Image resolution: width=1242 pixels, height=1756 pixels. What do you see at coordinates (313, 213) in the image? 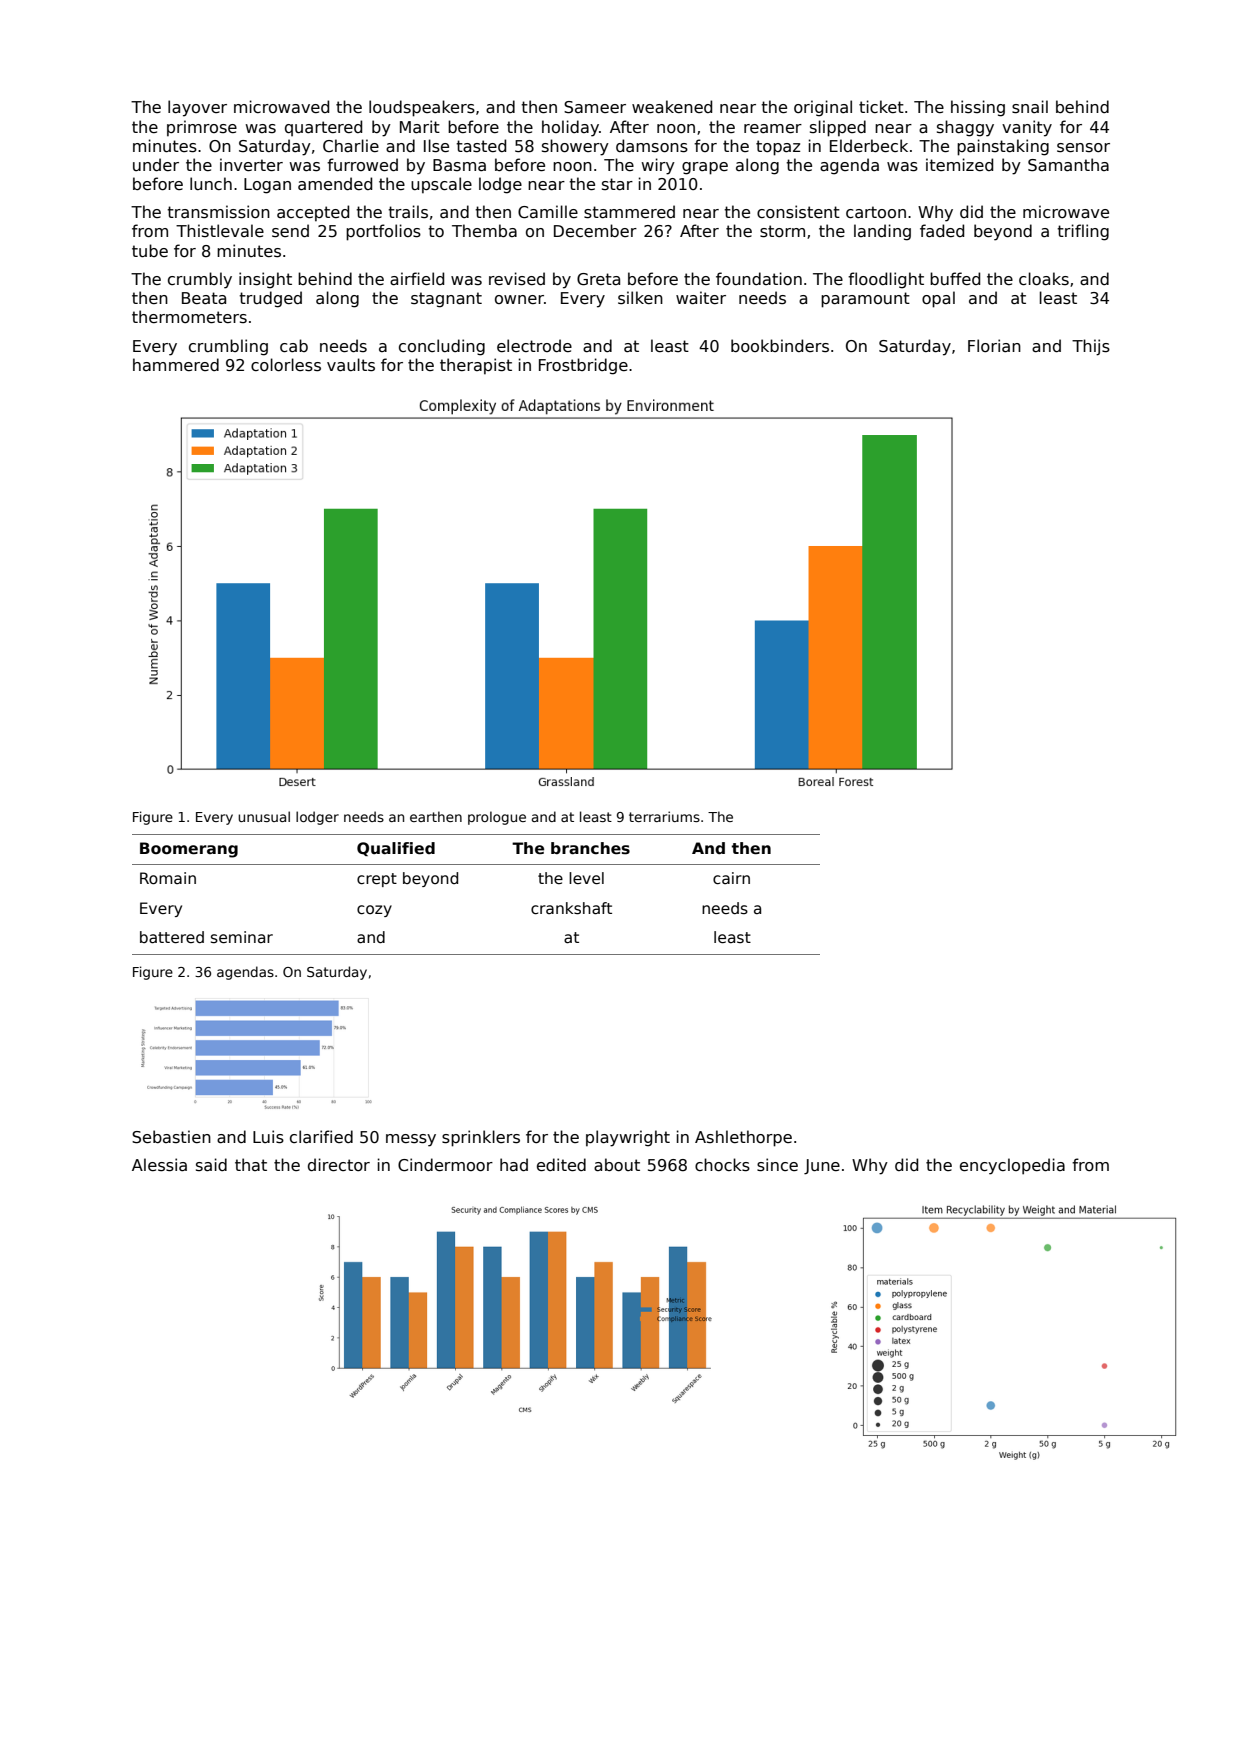
I see `accepted` at bounding box center [313, 213].
